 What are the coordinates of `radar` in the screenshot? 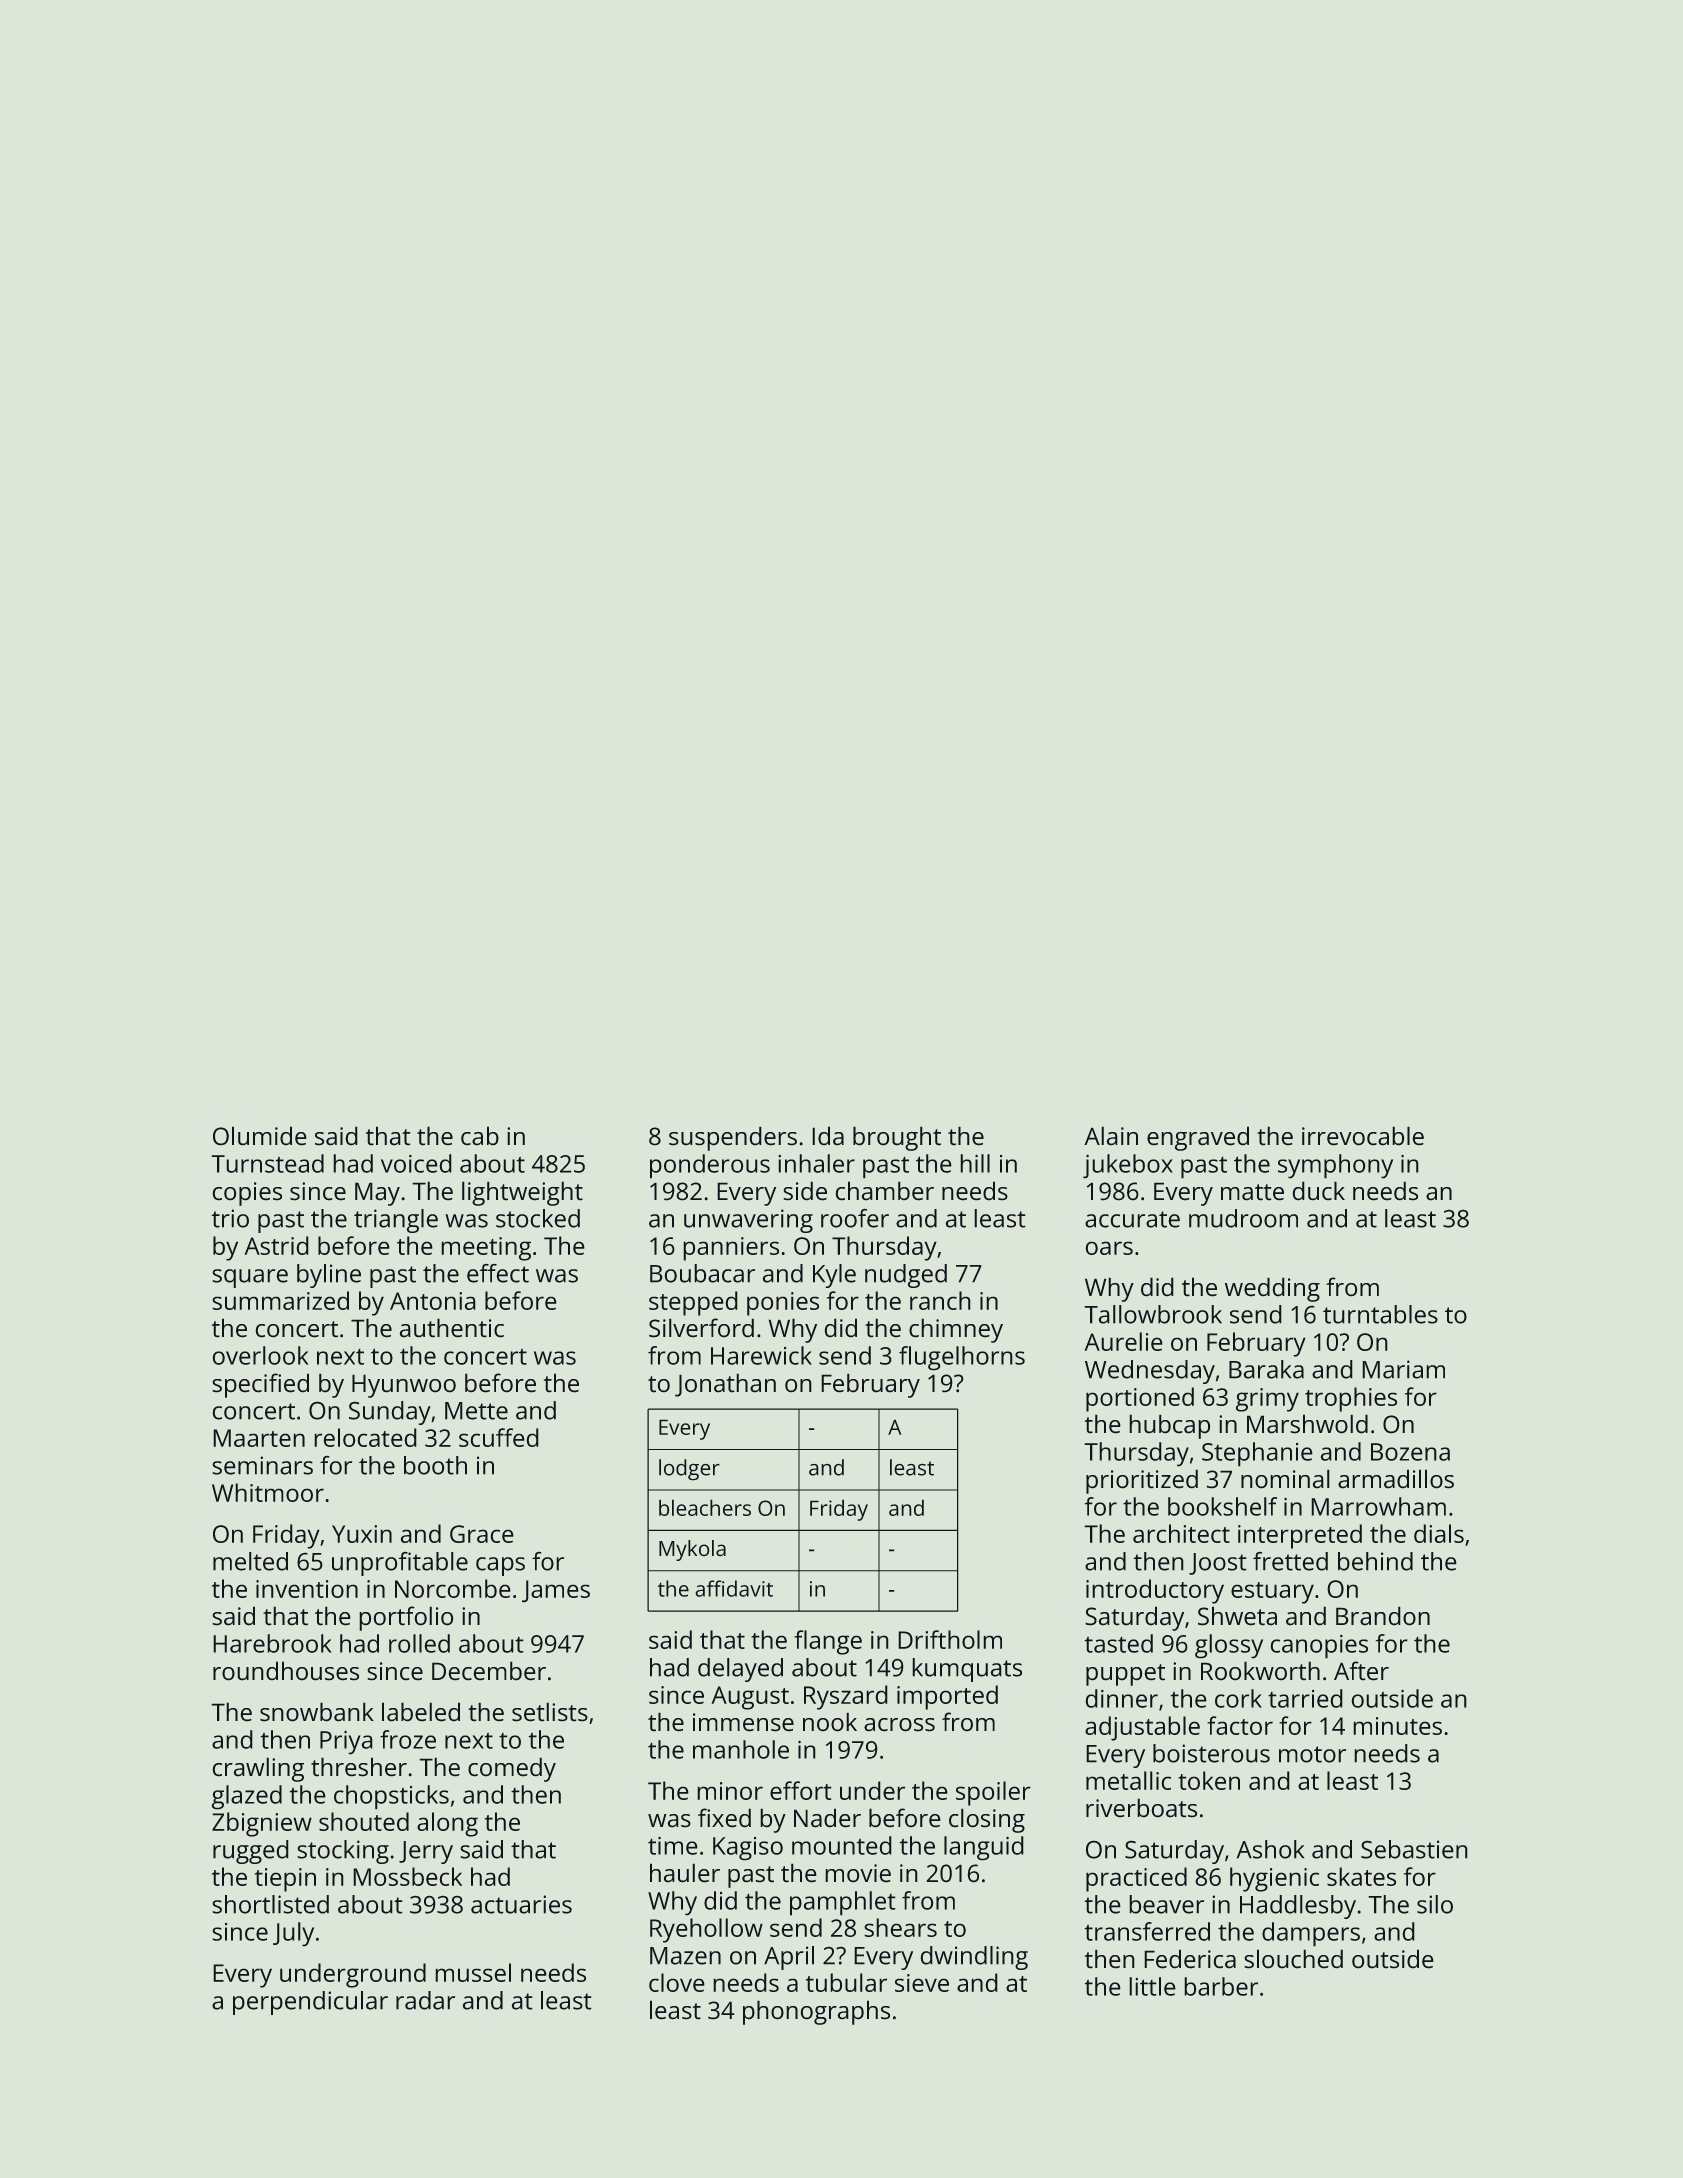 It's located at (425, 2000).
